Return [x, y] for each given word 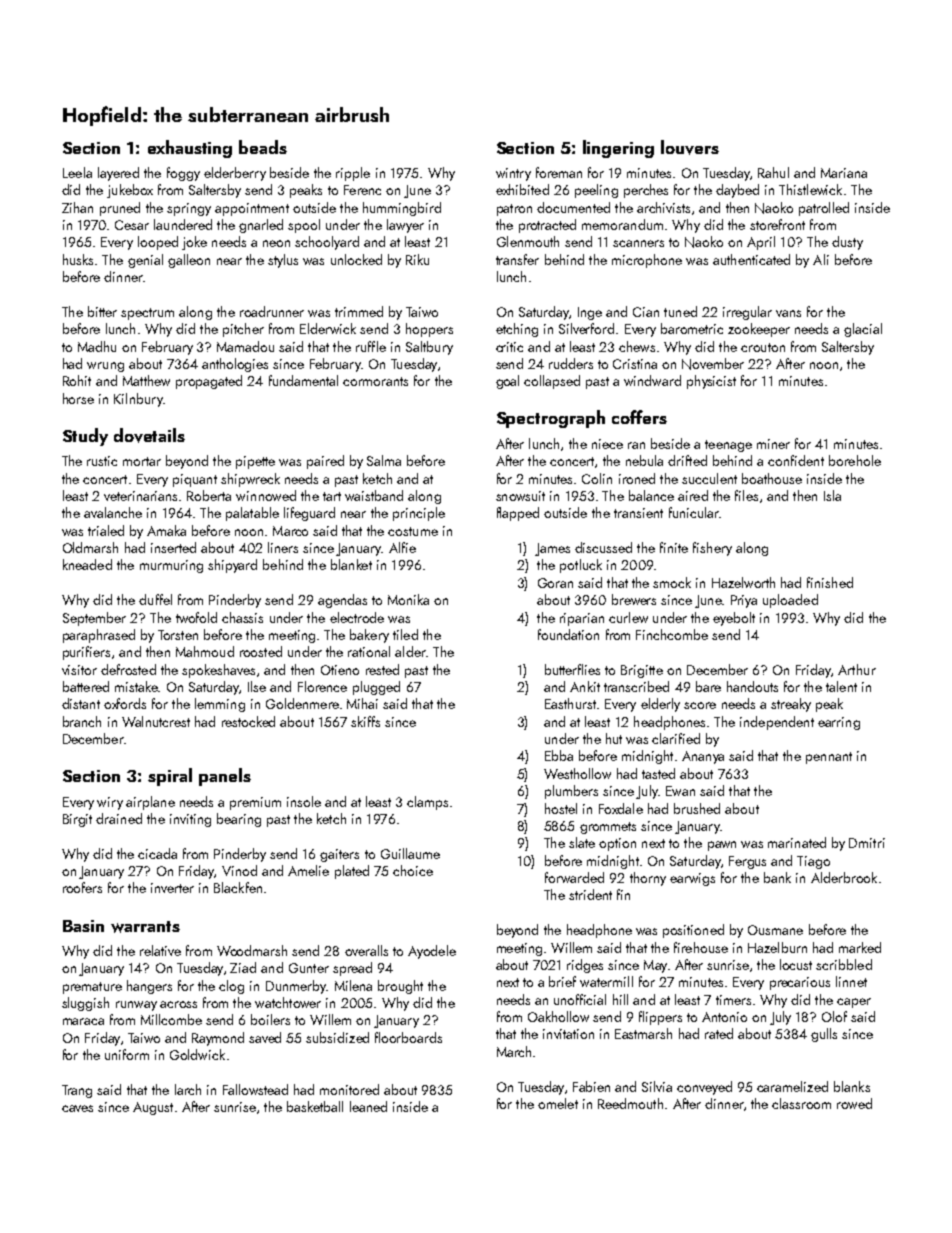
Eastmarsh [643, 1033]
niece [607, 444]
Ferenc [362, 190]
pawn [722, 846]
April [761, 243]
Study [85, 437]
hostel [561, 808]
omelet [558, 1103]
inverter [172, 888]
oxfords [125, 703]
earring [839, 723]
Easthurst [570, 703]
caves [77, 1108]
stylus [283, 261]
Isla [832, 495]
